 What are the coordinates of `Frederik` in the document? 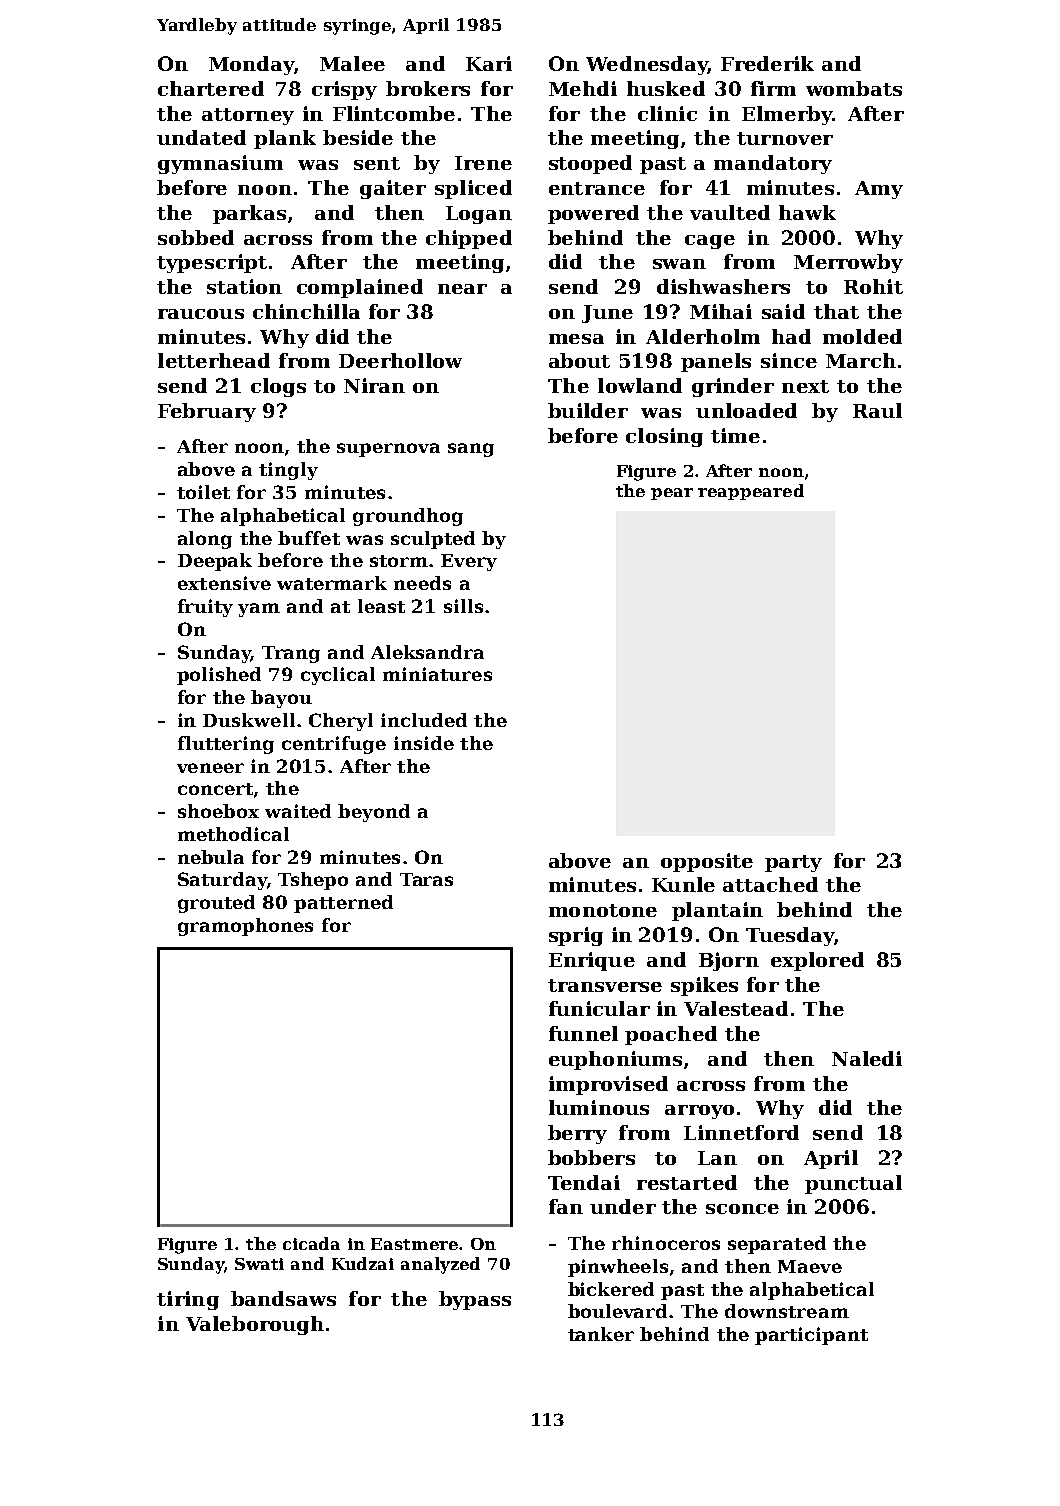 It's located at (767, 63).
